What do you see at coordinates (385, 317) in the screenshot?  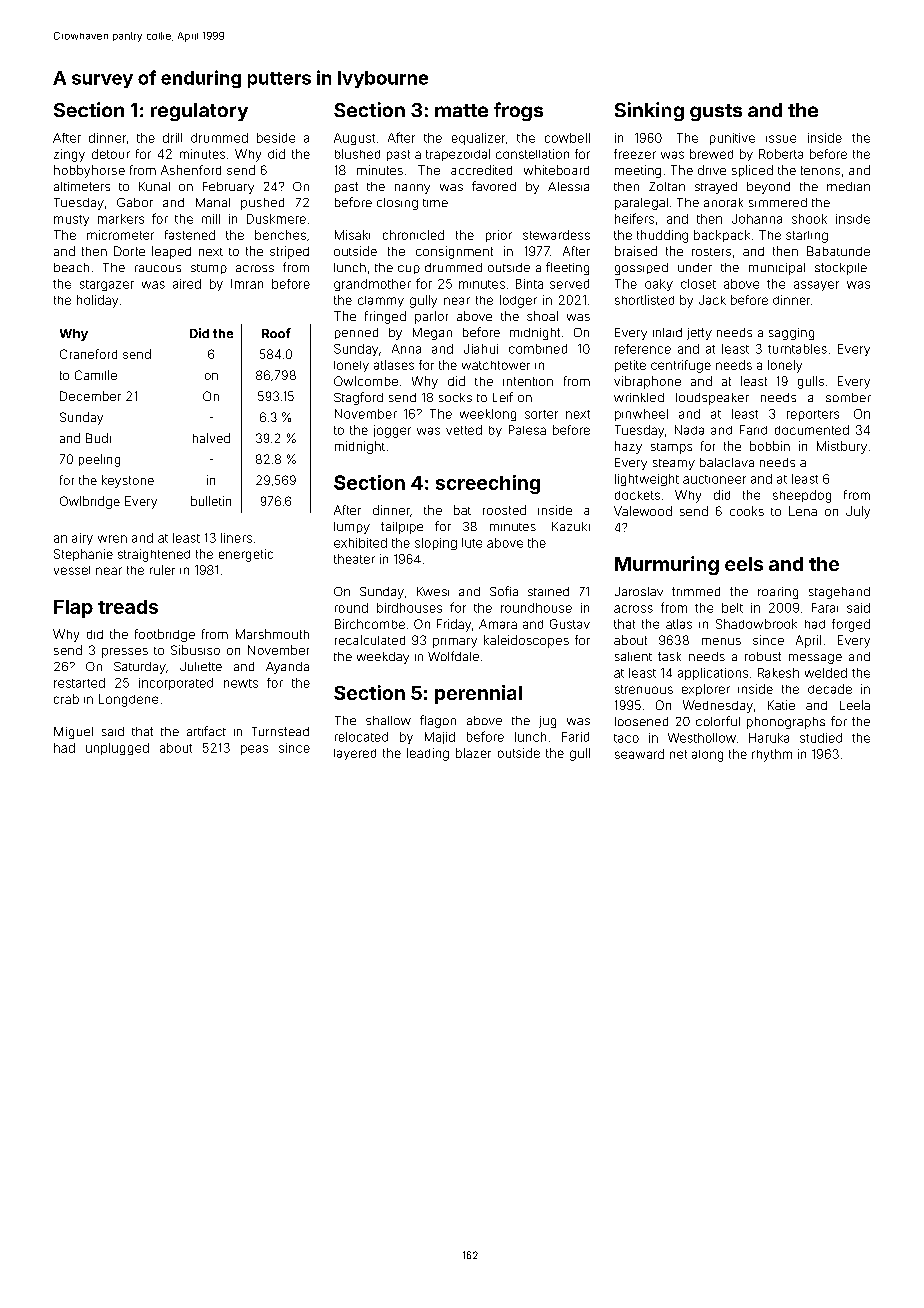 I see `fringed` at bounding box center [385, 317].
